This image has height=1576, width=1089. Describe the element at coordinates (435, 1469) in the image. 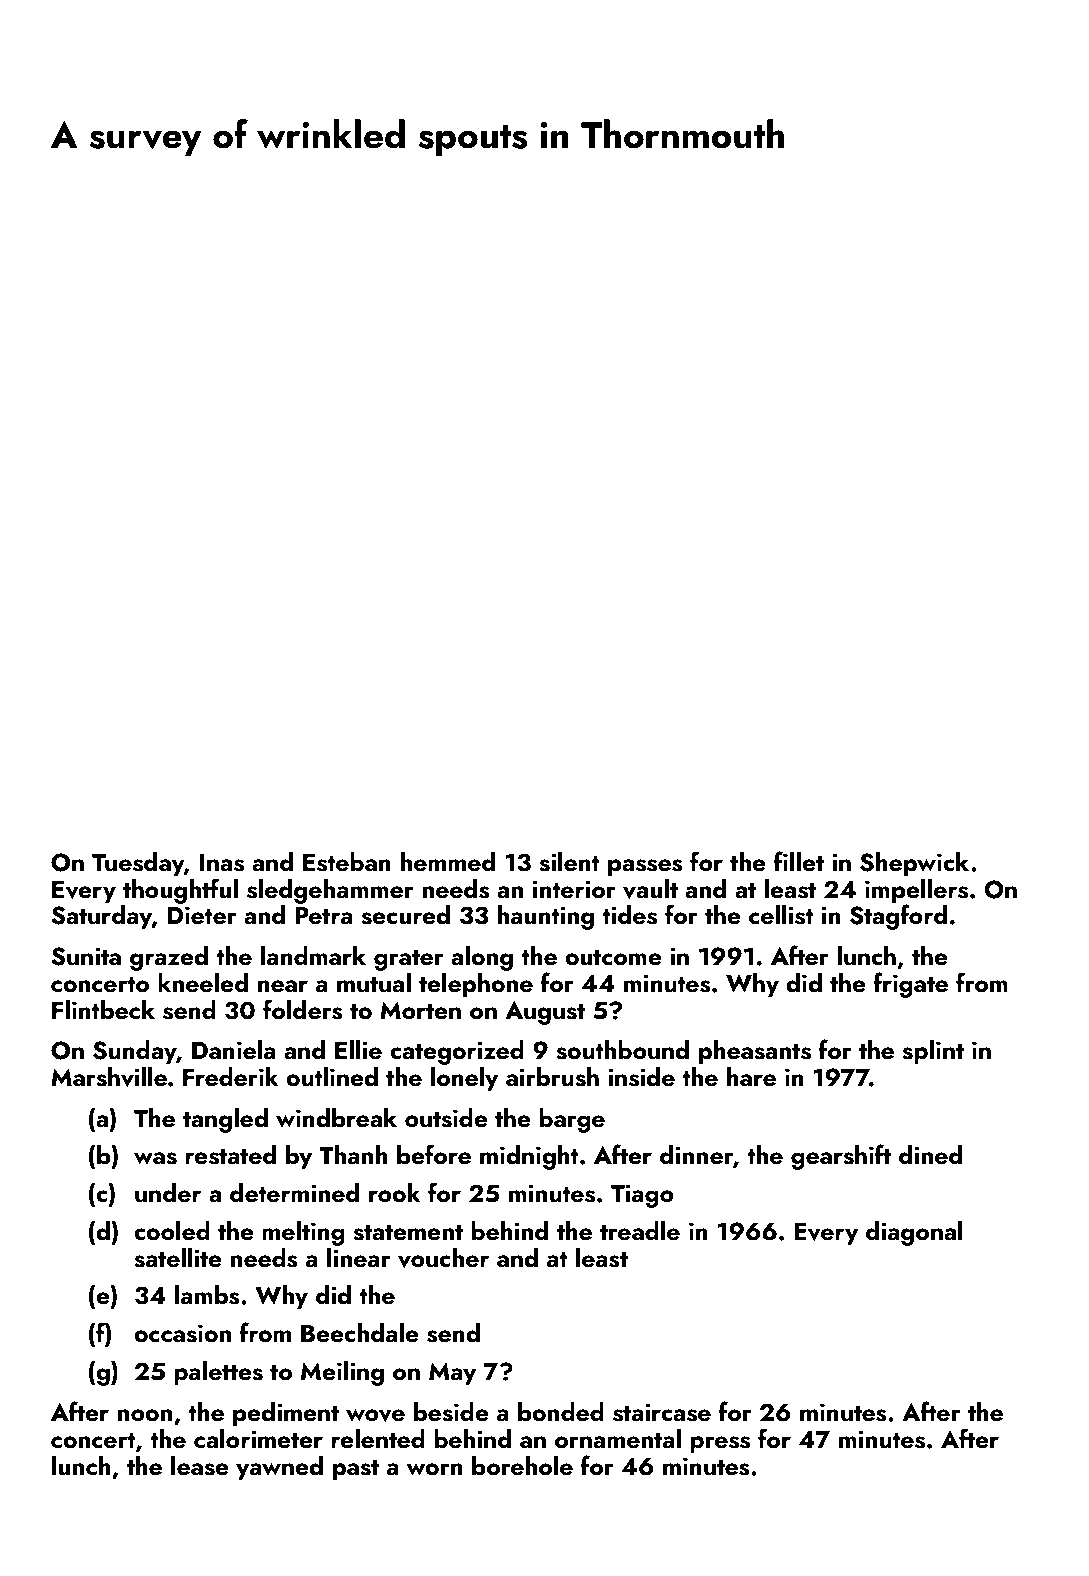

I see `worn` at that location.
